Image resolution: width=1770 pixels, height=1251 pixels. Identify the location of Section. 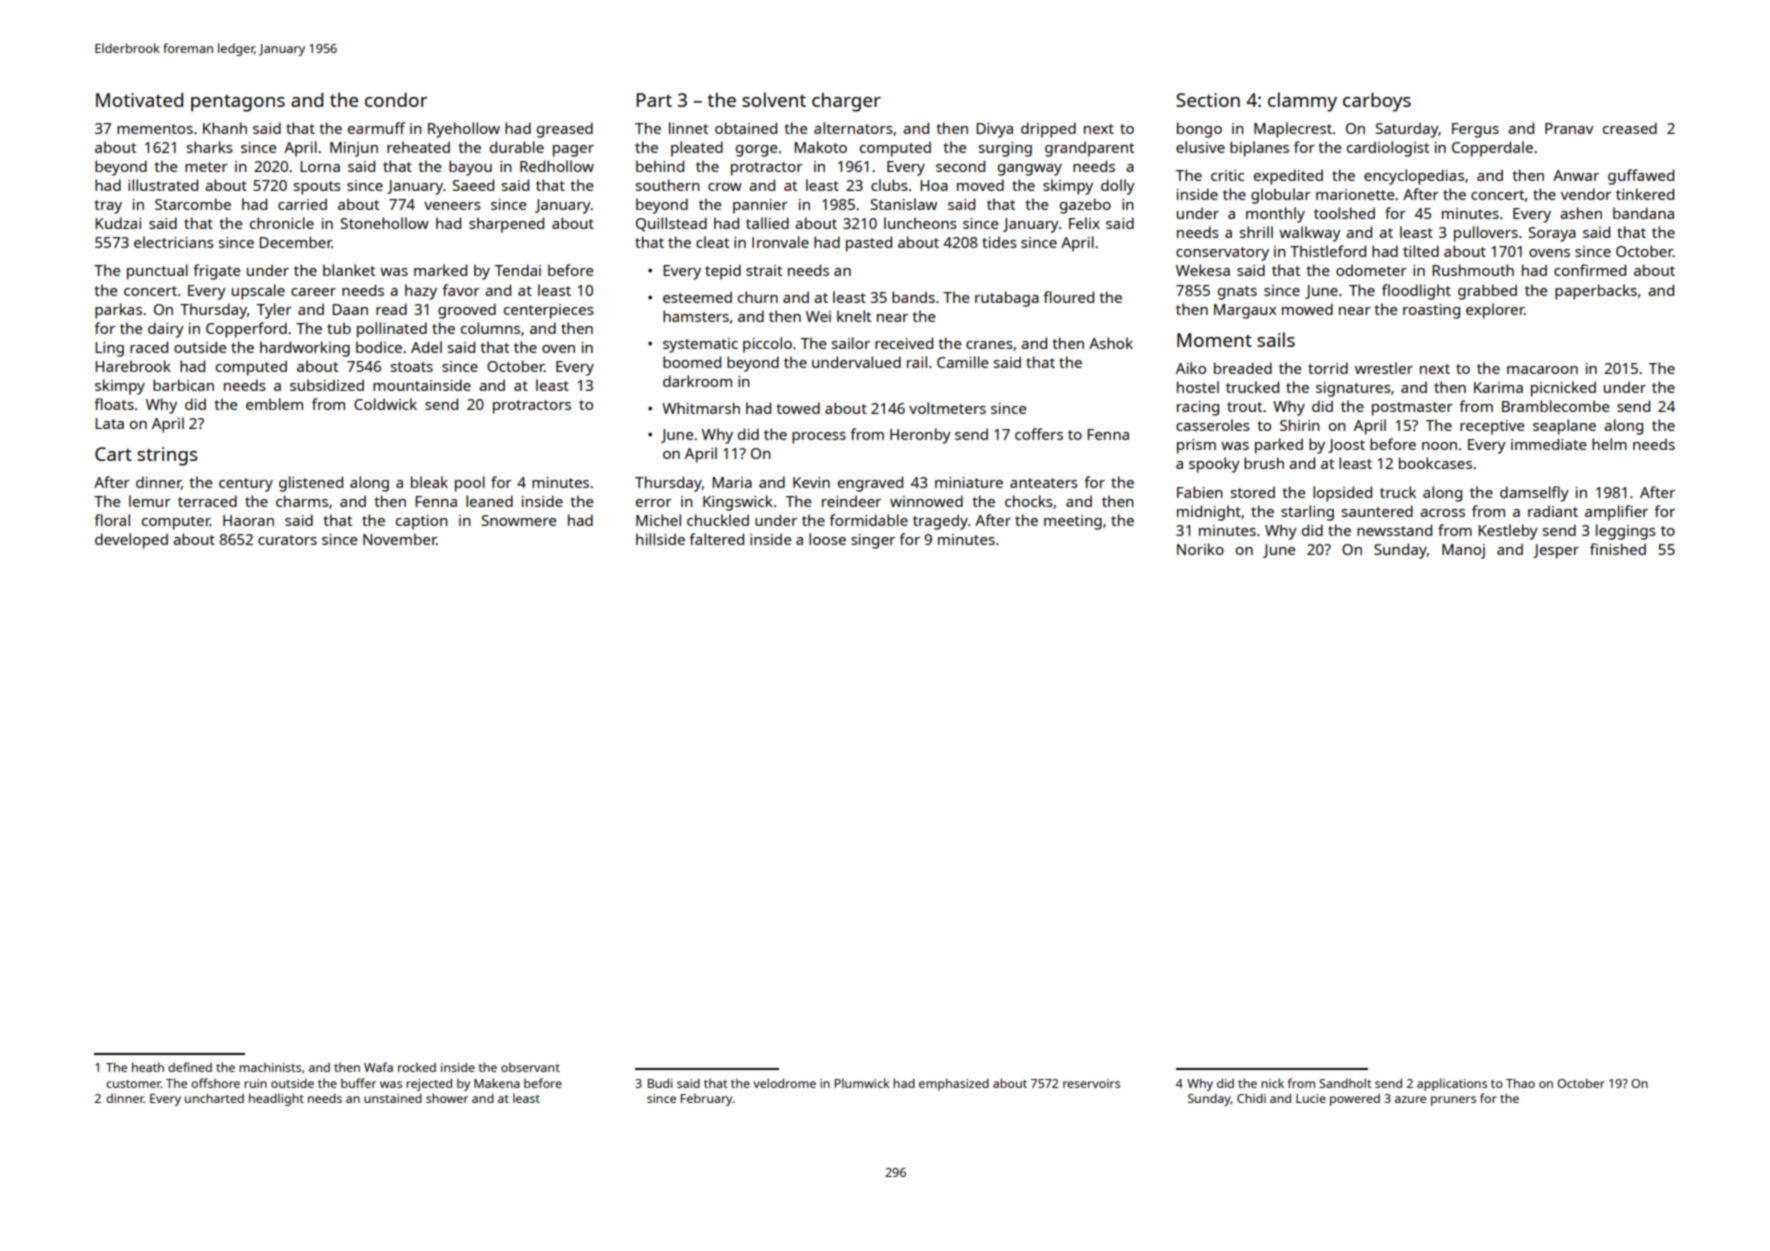
(1208, 100).
